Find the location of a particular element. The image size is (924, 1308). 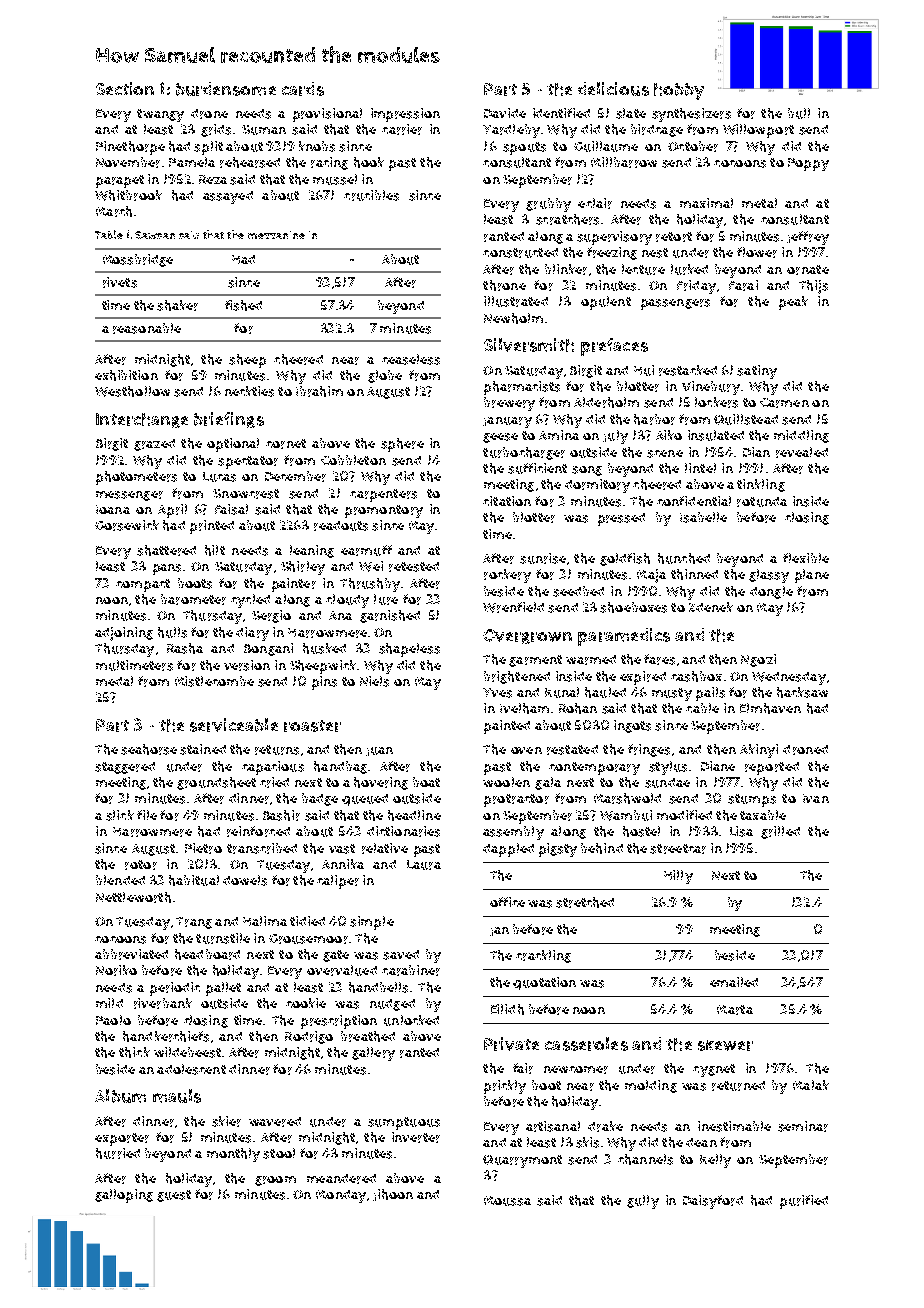

Malak is located at coordinates (811, 1085).
